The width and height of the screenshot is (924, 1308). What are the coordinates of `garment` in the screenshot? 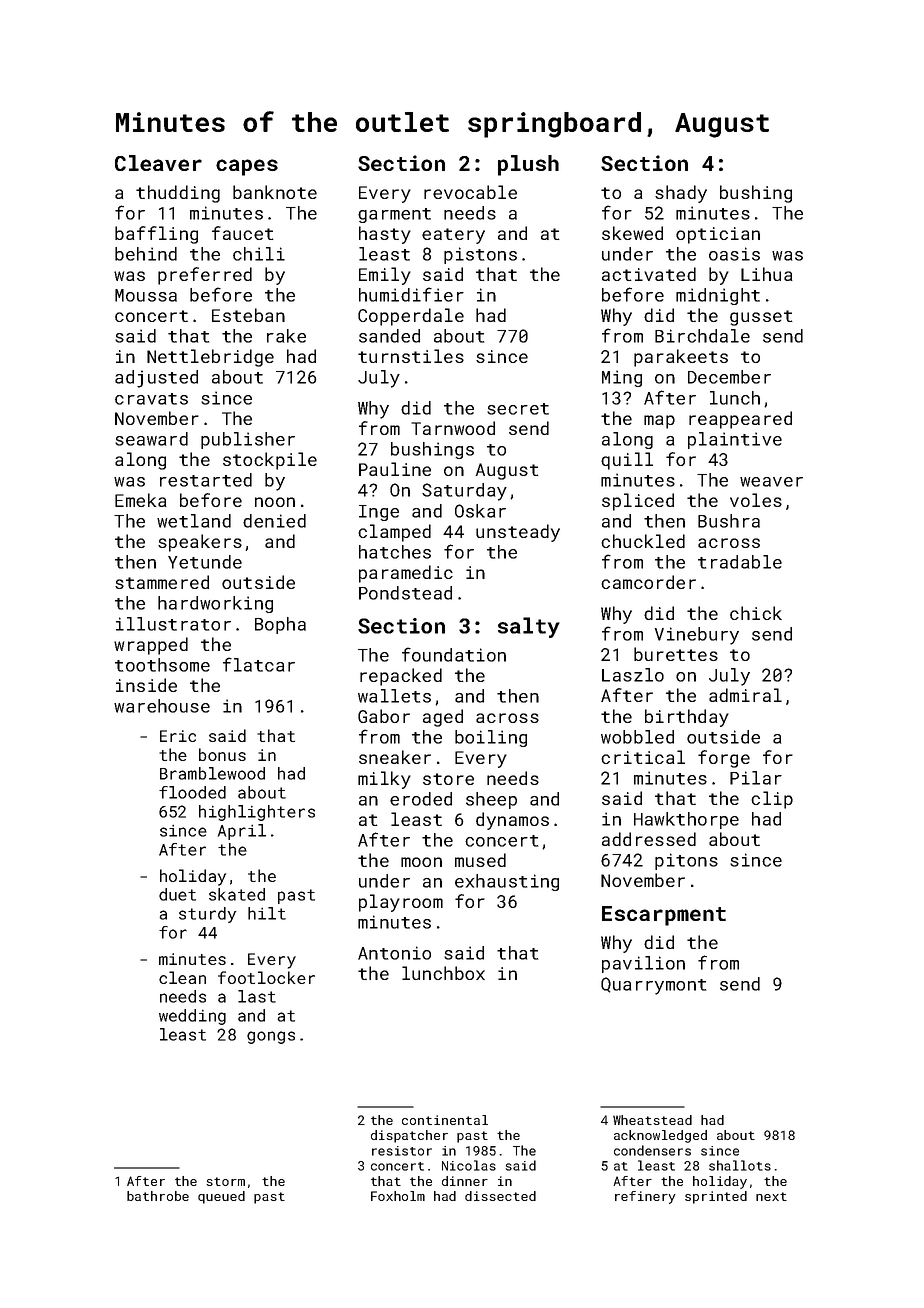 It's located at (394, 215).
